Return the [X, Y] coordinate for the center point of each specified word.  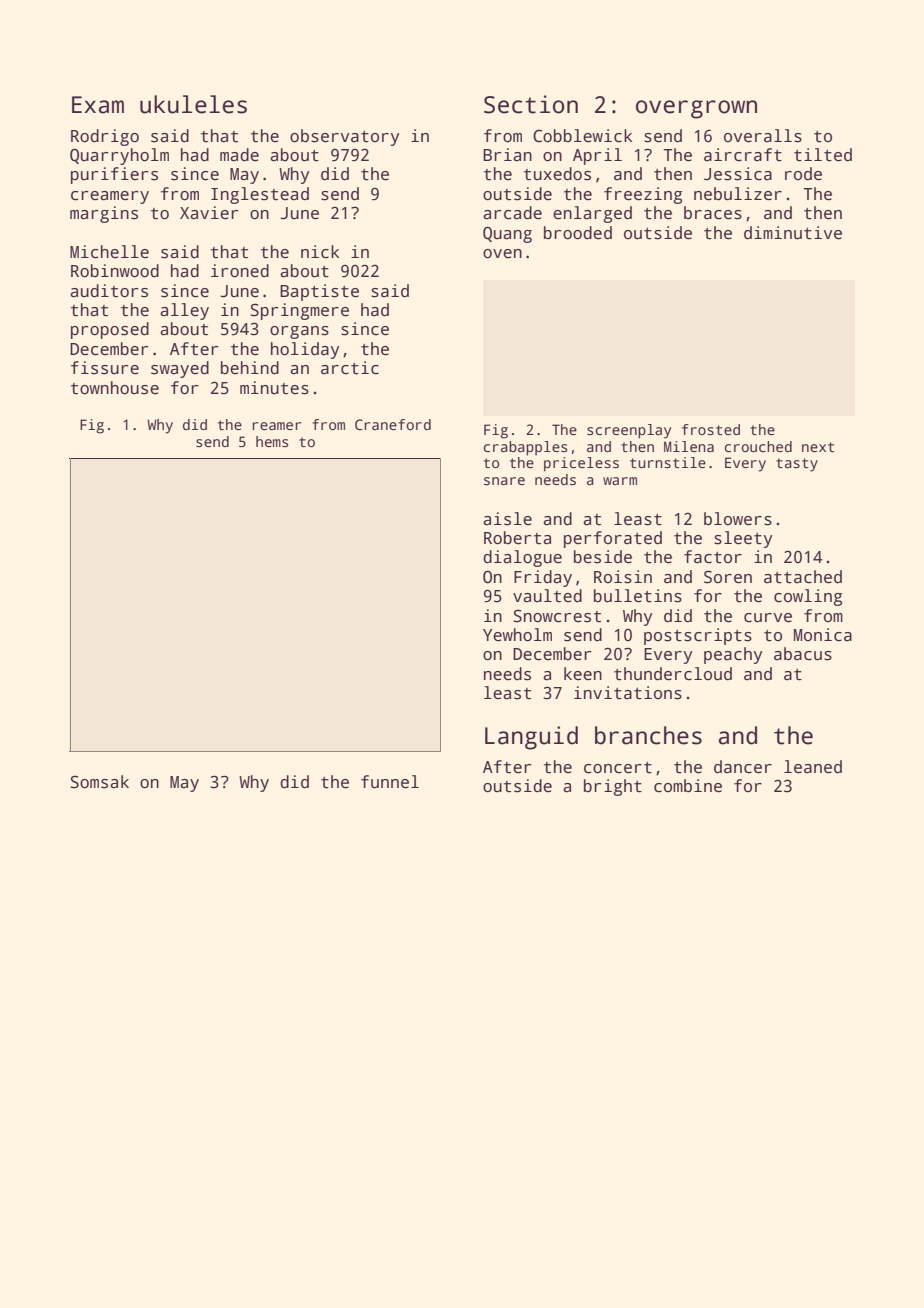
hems [272, 441]
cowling [808, 597]
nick [320, 252]
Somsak [100, 782]
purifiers [114, 175]
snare [504, 481]
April [597, 156]
